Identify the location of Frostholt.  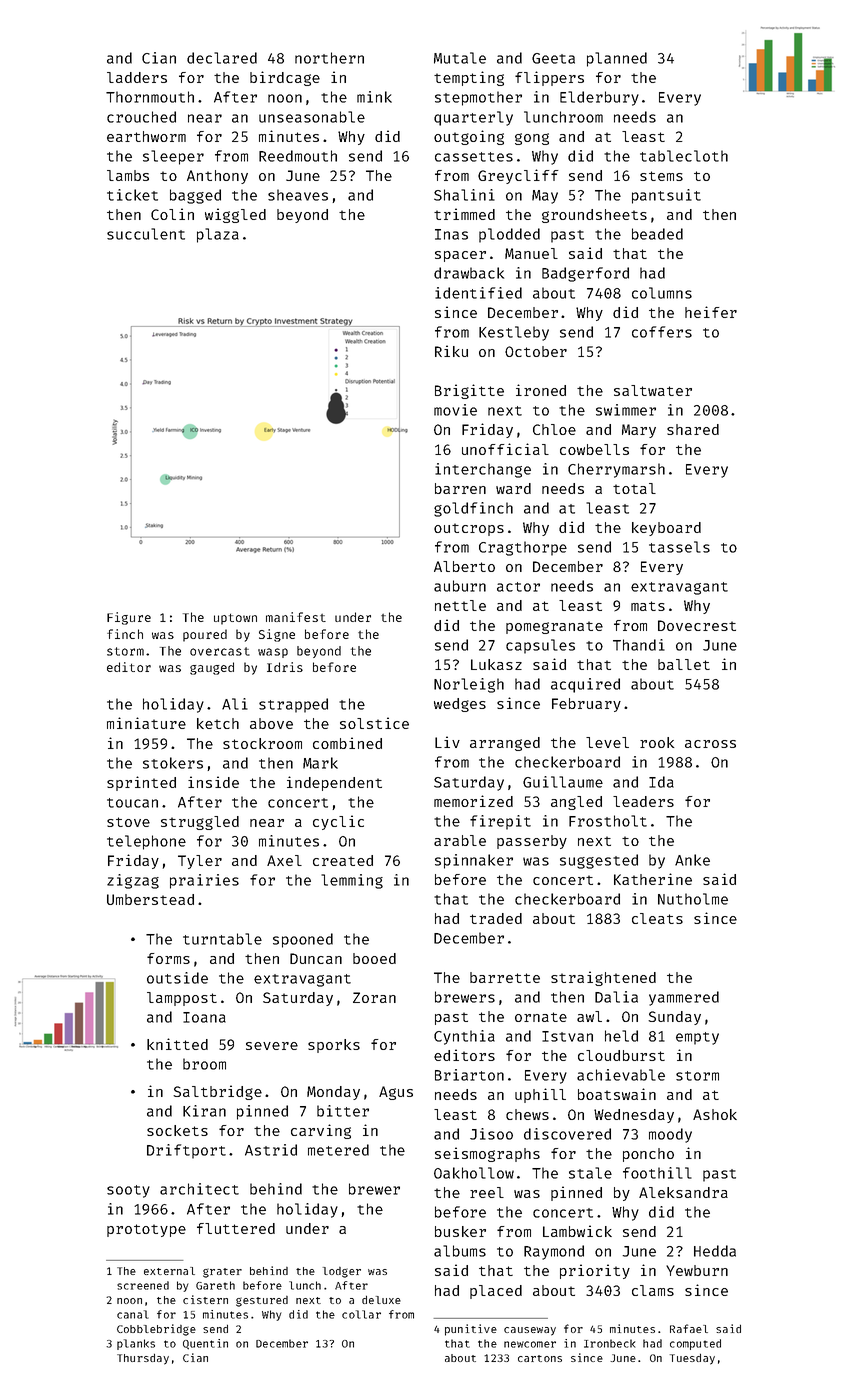
(608, 821).
